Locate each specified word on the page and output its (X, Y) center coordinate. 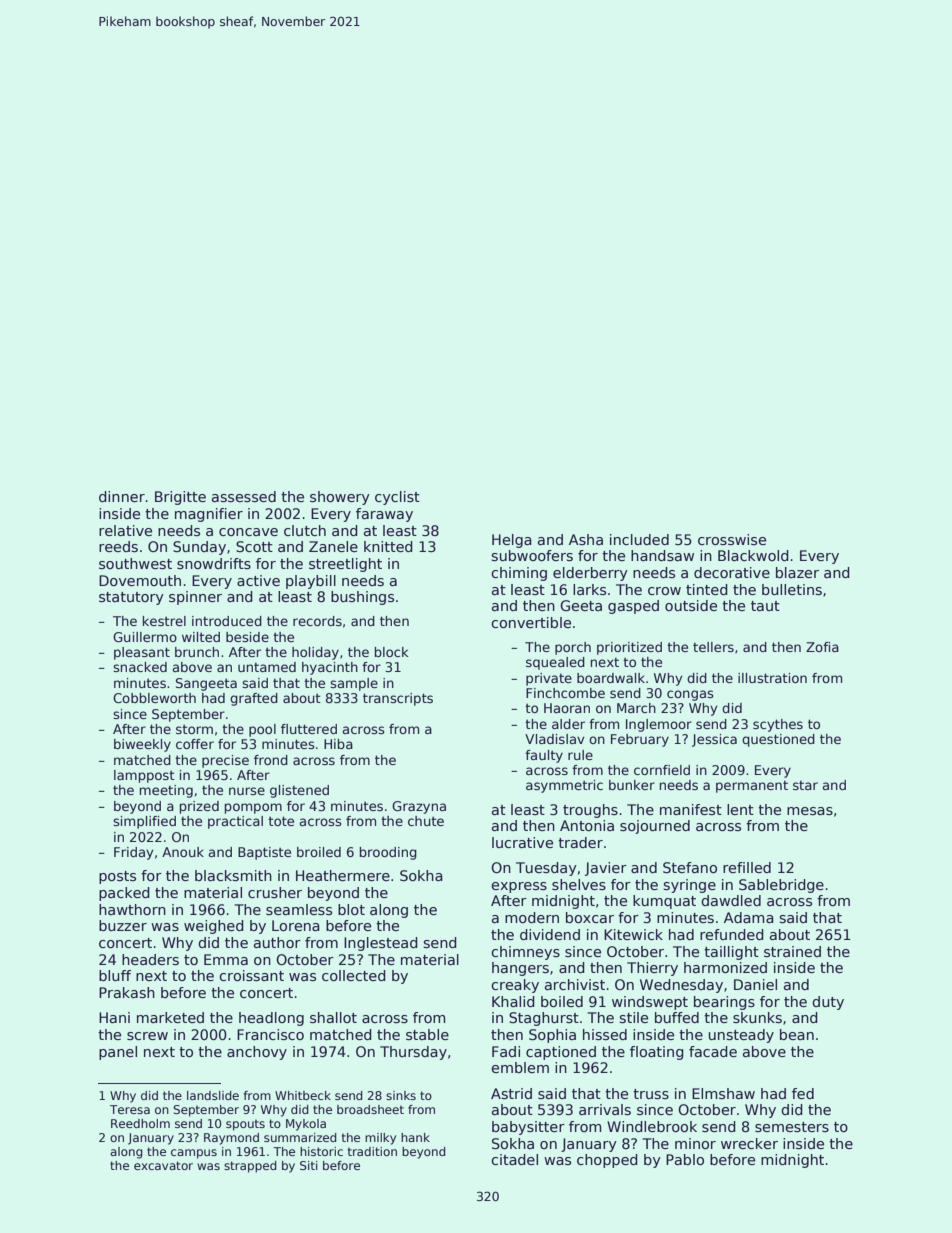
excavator (163, 1165)
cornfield (662, 770)
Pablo (685, 1159)
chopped (607, 1161)
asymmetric (564, 786)
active (258, 580)
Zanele (333, 546)
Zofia (822, 647)
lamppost (144, 776)
